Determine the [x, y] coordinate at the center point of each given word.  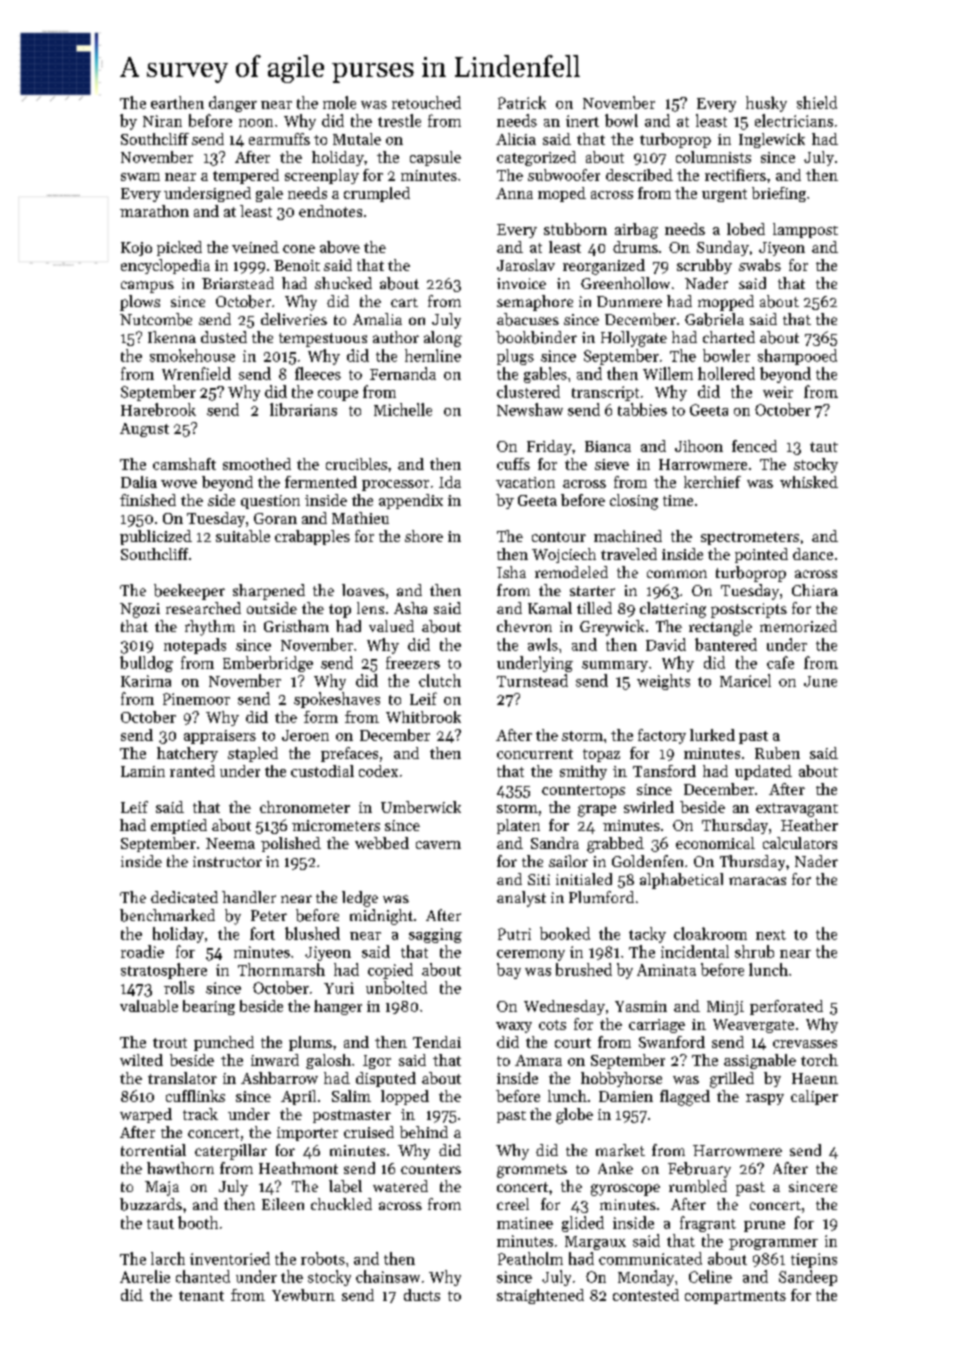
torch [819, 1060]
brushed [584, 969]
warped [146, 1115]
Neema [230, 843]
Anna [514, 193]
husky [766, 104]
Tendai [437, 1042]
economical [715, 843]
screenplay [322, 176]
